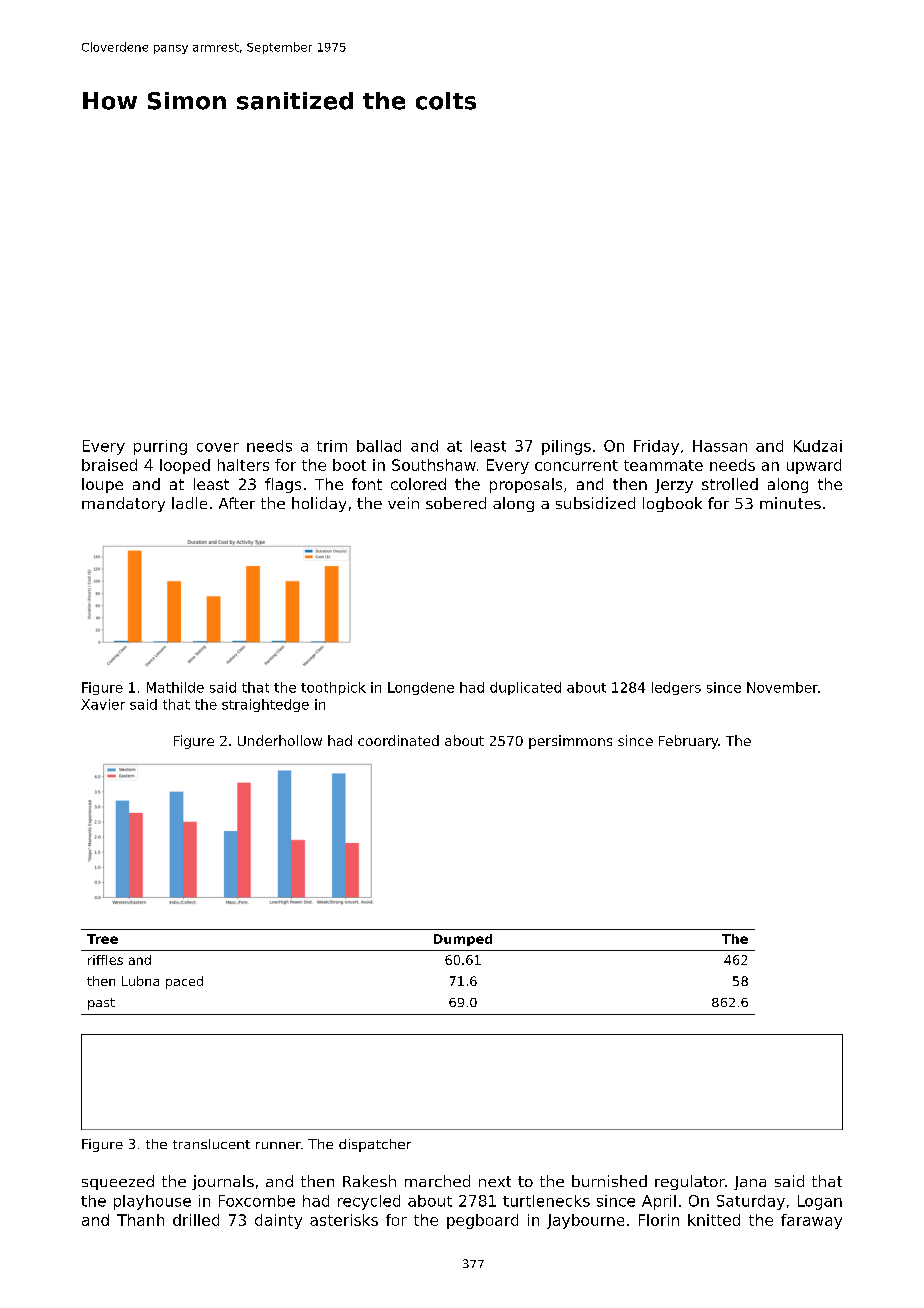 This document has height=1308, width=924. I want to click on Dumped, so click(463, 940).
